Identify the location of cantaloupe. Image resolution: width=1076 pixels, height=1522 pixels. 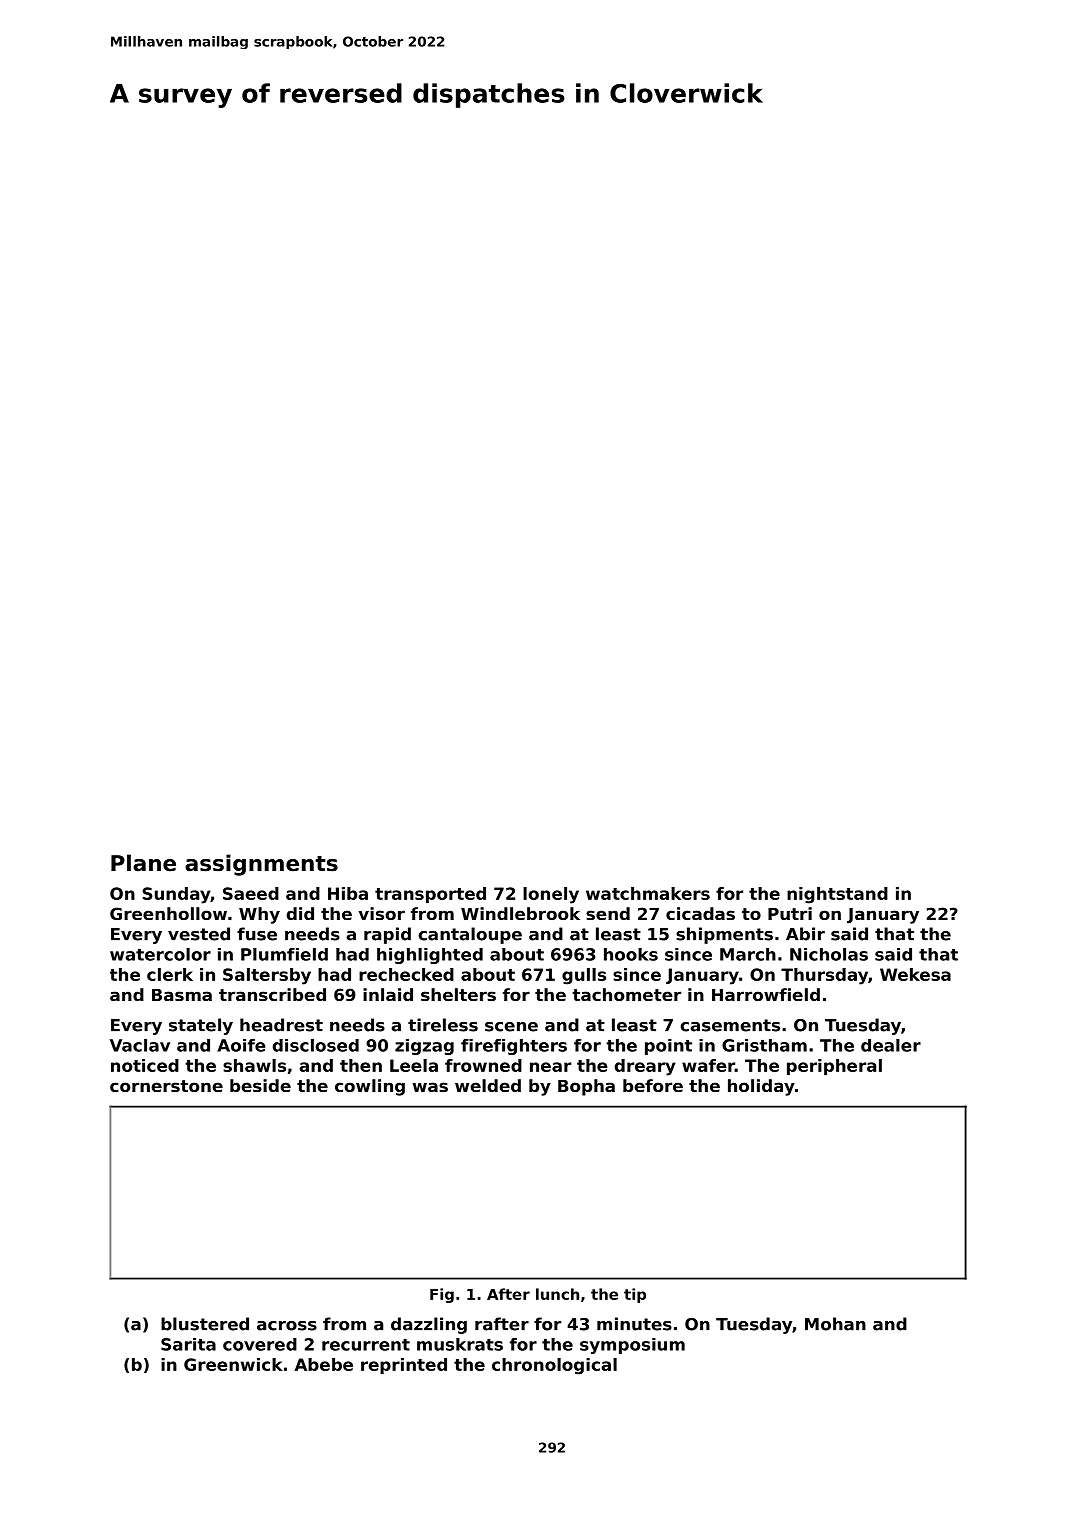
(470, 935).
